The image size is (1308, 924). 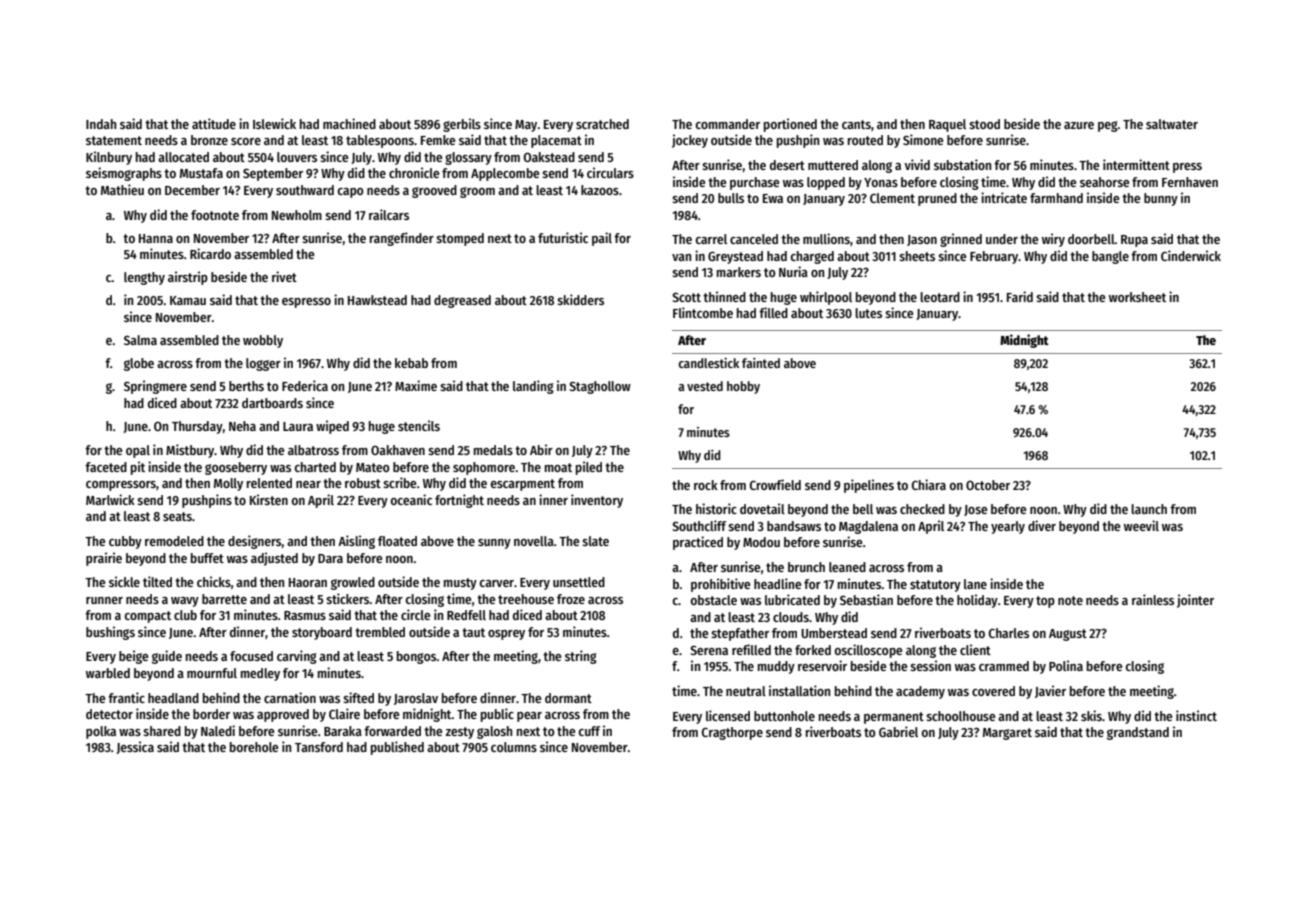 What do you see at coordinates (254, 747) in the document?
I see `borehole` at bounding box center [254, 747].
